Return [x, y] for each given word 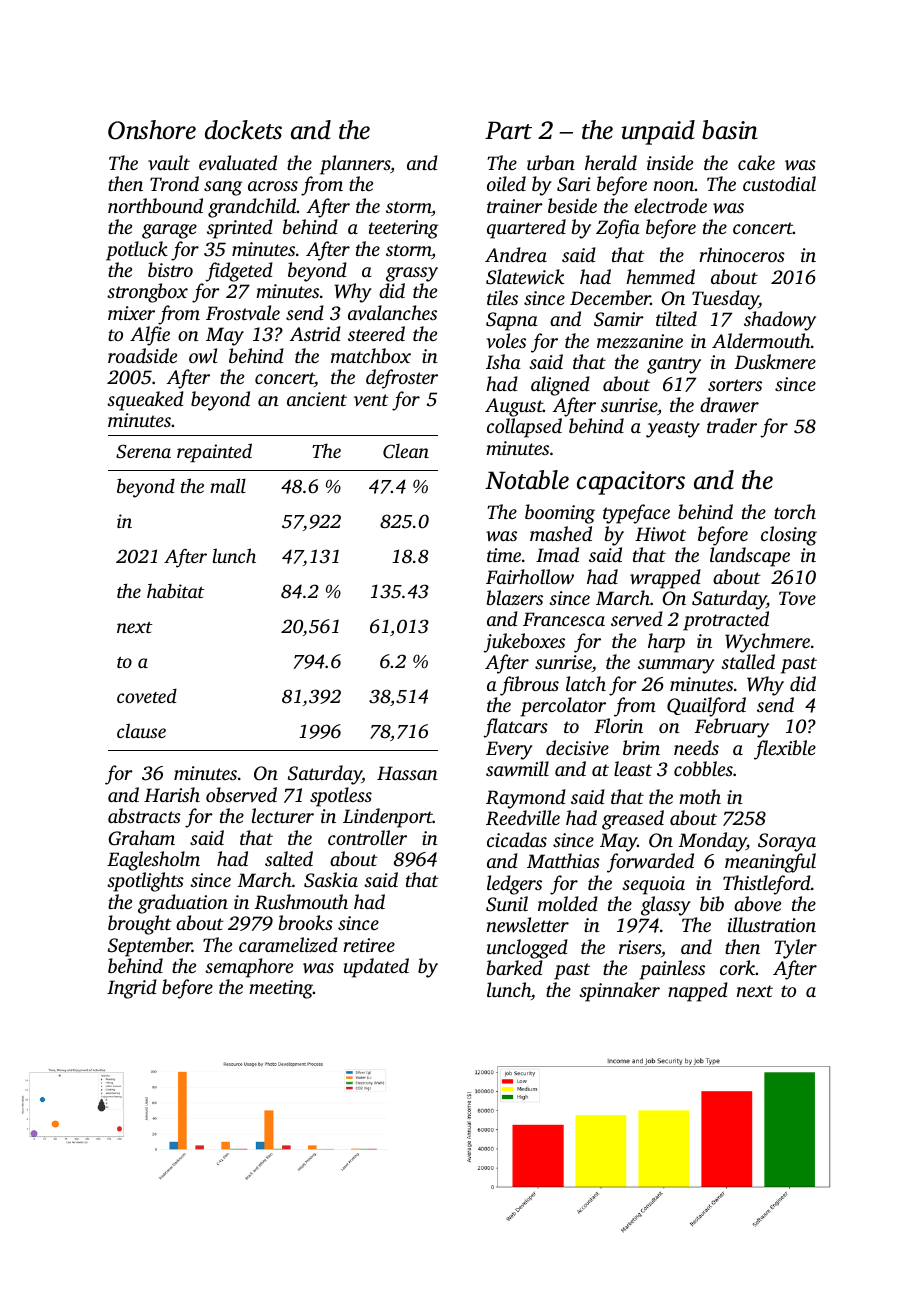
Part [508, 130]
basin [730, 130]
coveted [147, 695]
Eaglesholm [153, 861]
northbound [155, 205]
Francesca [564, 619]
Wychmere [767, 643]
